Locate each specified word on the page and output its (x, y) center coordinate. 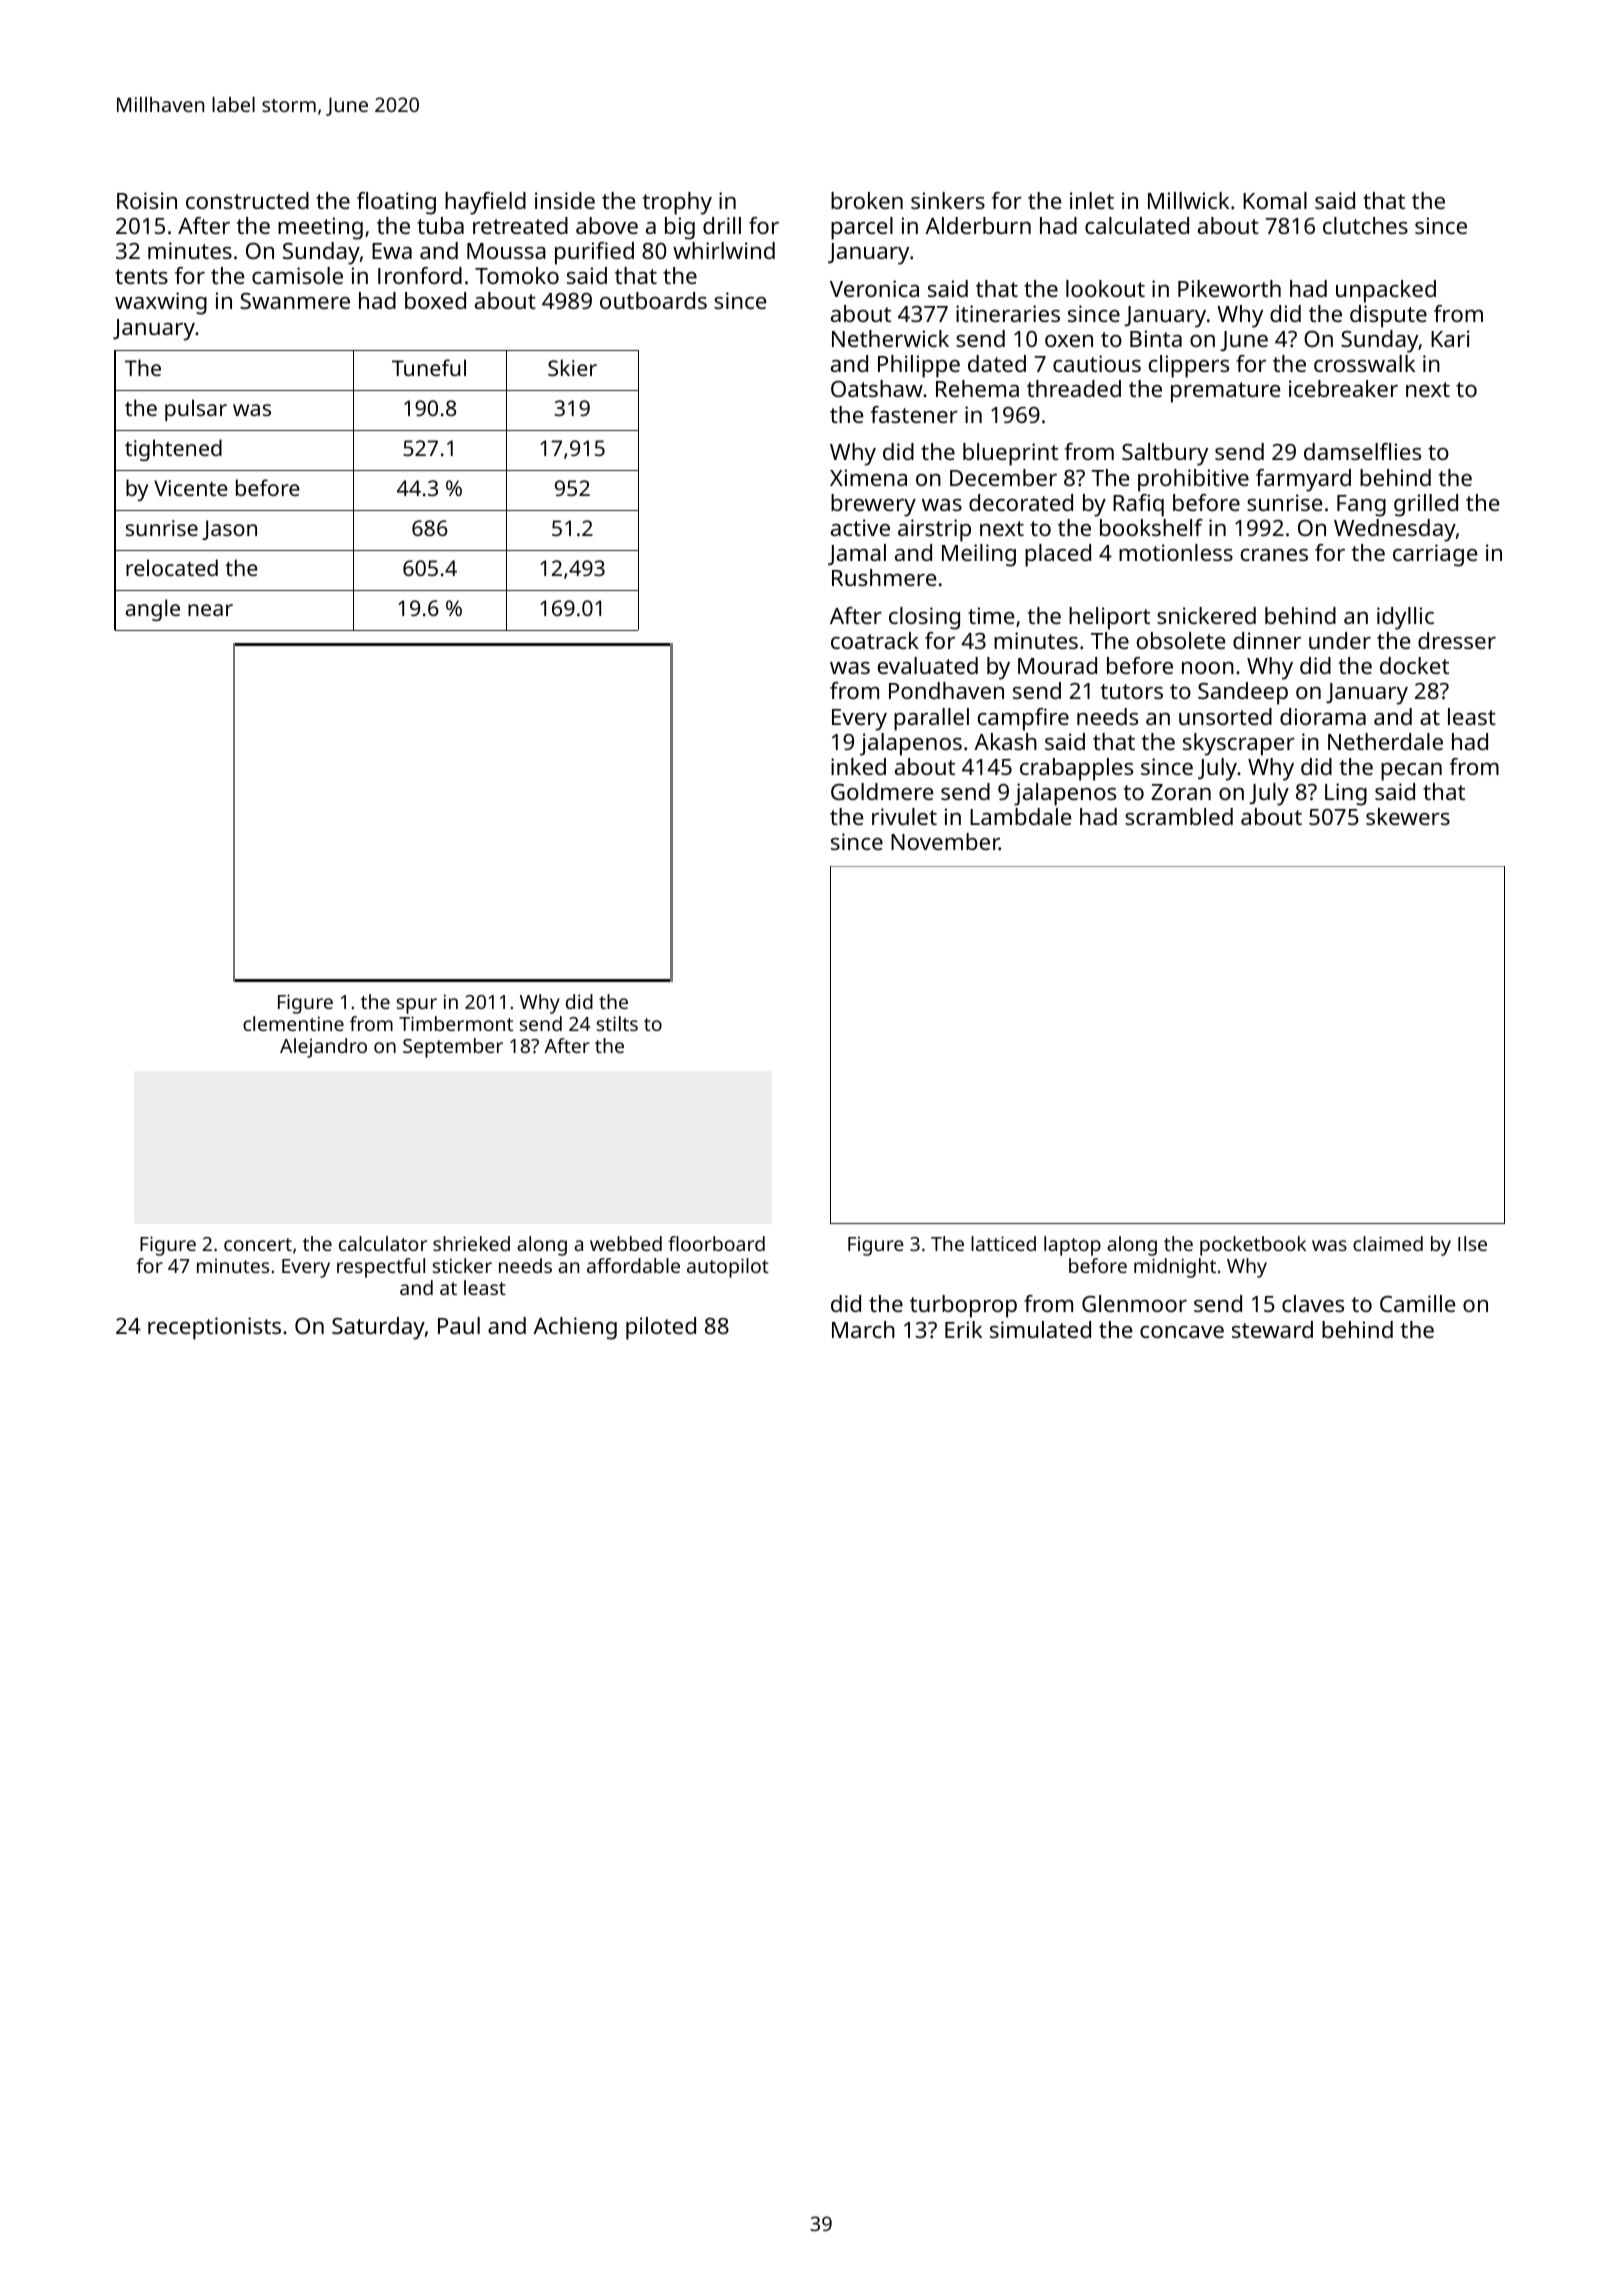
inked (858, 766)
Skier (572, 367)
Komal (1275, 200)
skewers (1408, 816)
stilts (617, 1023)
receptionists (214, 1328)
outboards (653, 300)
